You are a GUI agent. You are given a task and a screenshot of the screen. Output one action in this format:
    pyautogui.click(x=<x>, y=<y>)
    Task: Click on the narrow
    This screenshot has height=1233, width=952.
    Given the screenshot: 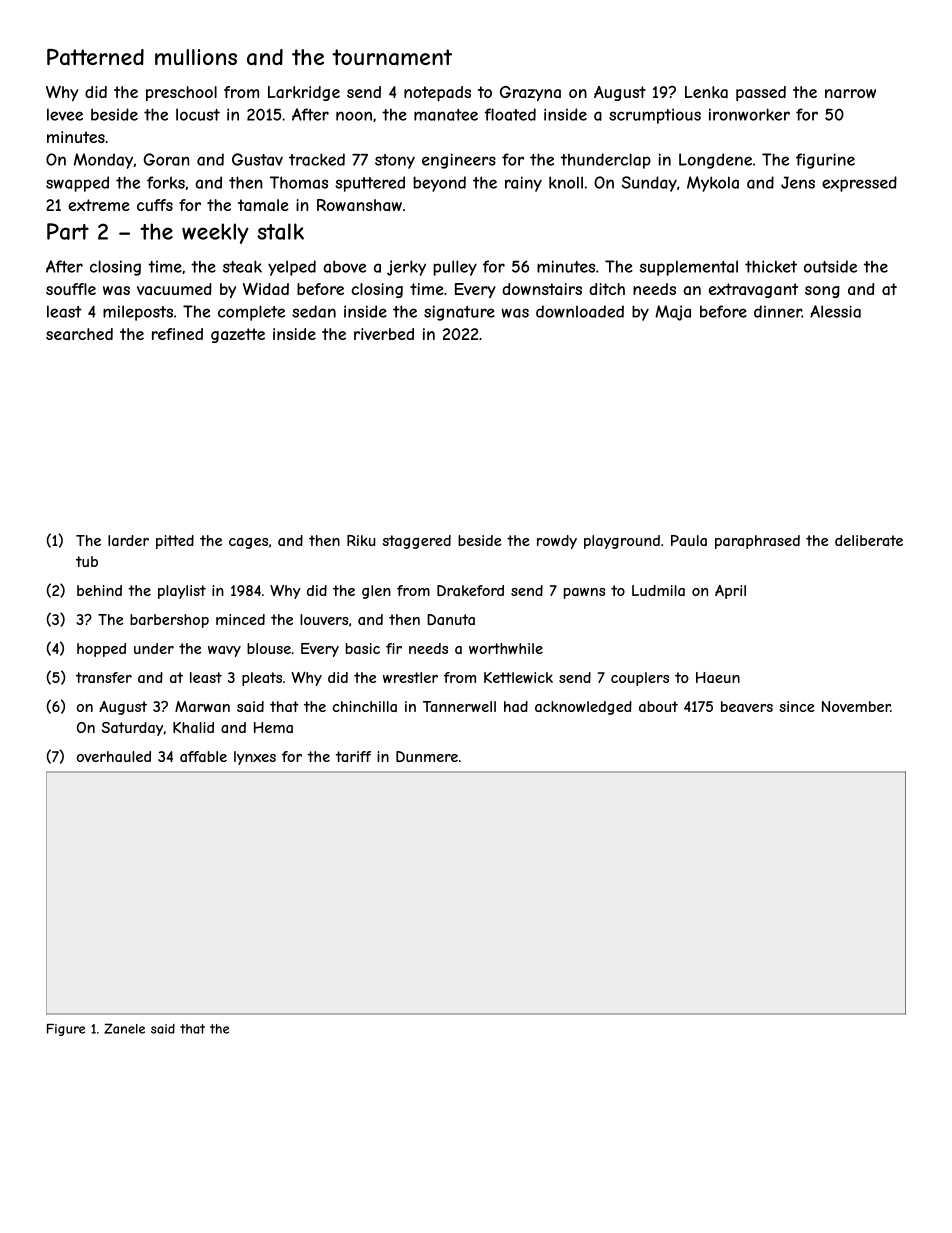 What is the action you would take?
    pyautogui.click(x=850, y=93)
